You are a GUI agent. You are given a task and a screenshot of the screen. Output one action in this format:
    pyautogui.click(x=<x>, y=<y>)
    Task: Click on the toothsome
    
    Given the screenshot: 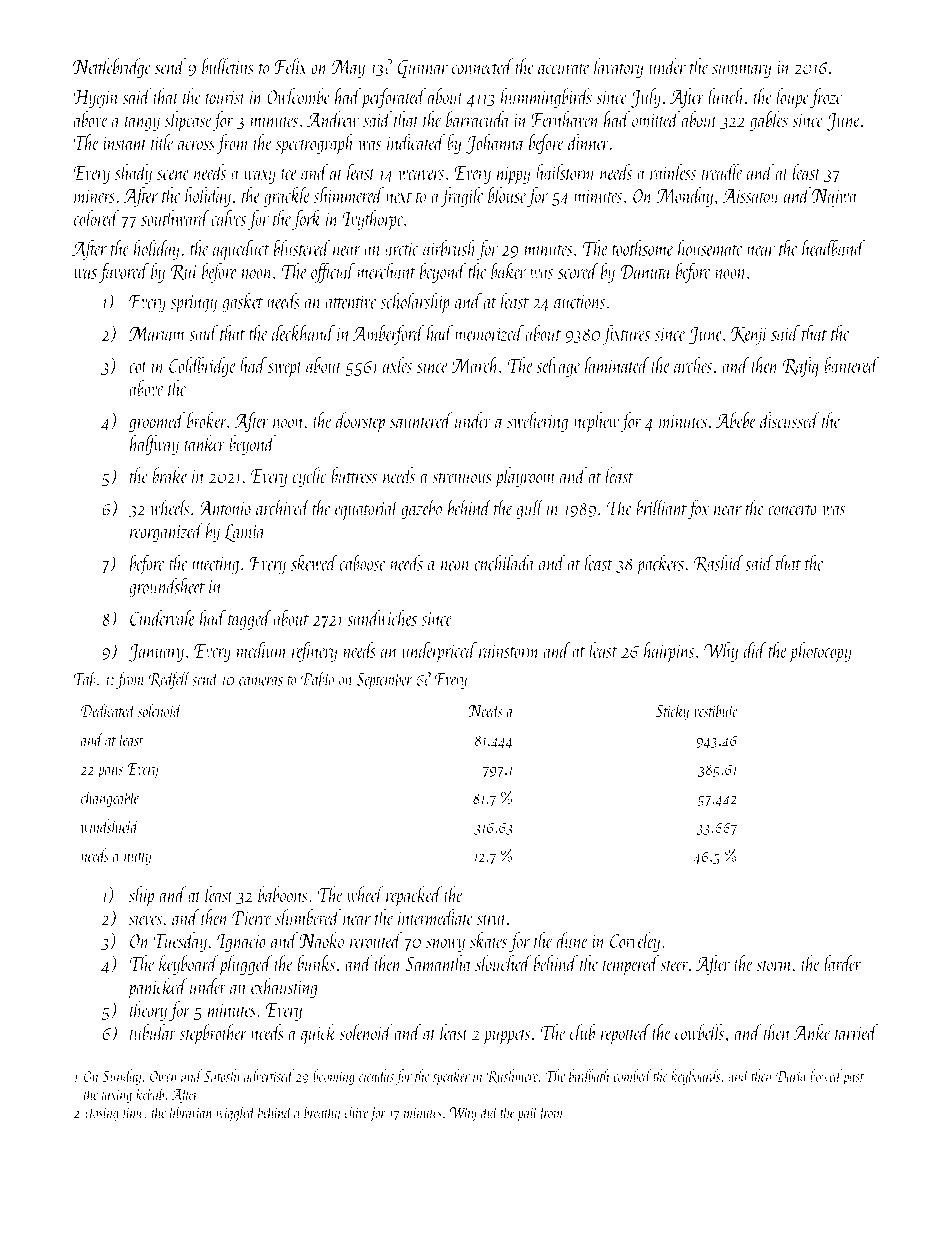 What is the action you would take?
    pyautogui.click(x=643, y=247)
